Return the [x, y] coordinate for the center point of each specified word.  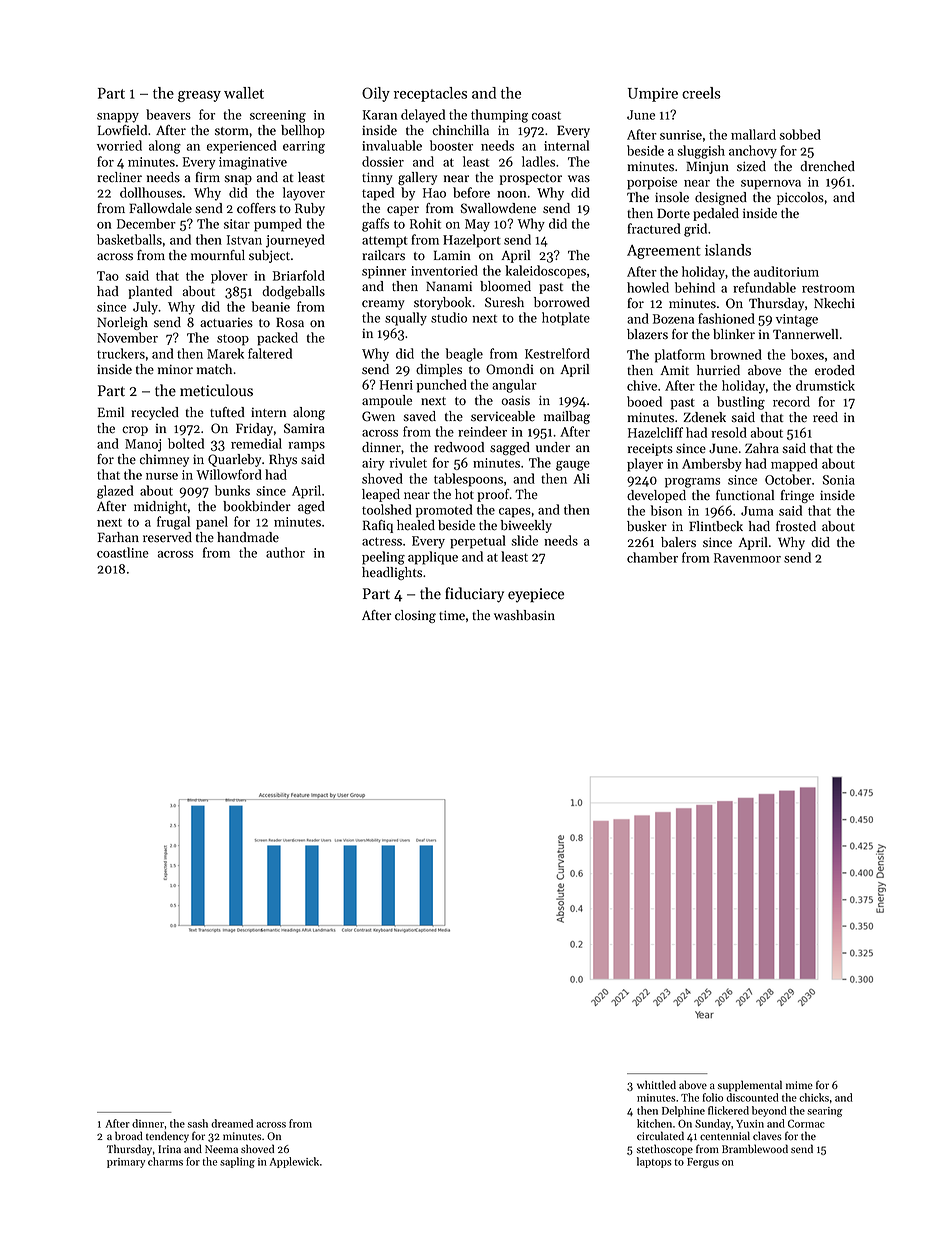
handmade [248, 537]
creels [701, 93]
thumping [499, 116]
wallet [244, 93]
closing [415, 616]
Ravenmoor [747, 558]
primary [126, 1163]
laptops [654, 1162]
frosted [796, 526]
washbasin [524, 615]
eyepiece [536, 595]
